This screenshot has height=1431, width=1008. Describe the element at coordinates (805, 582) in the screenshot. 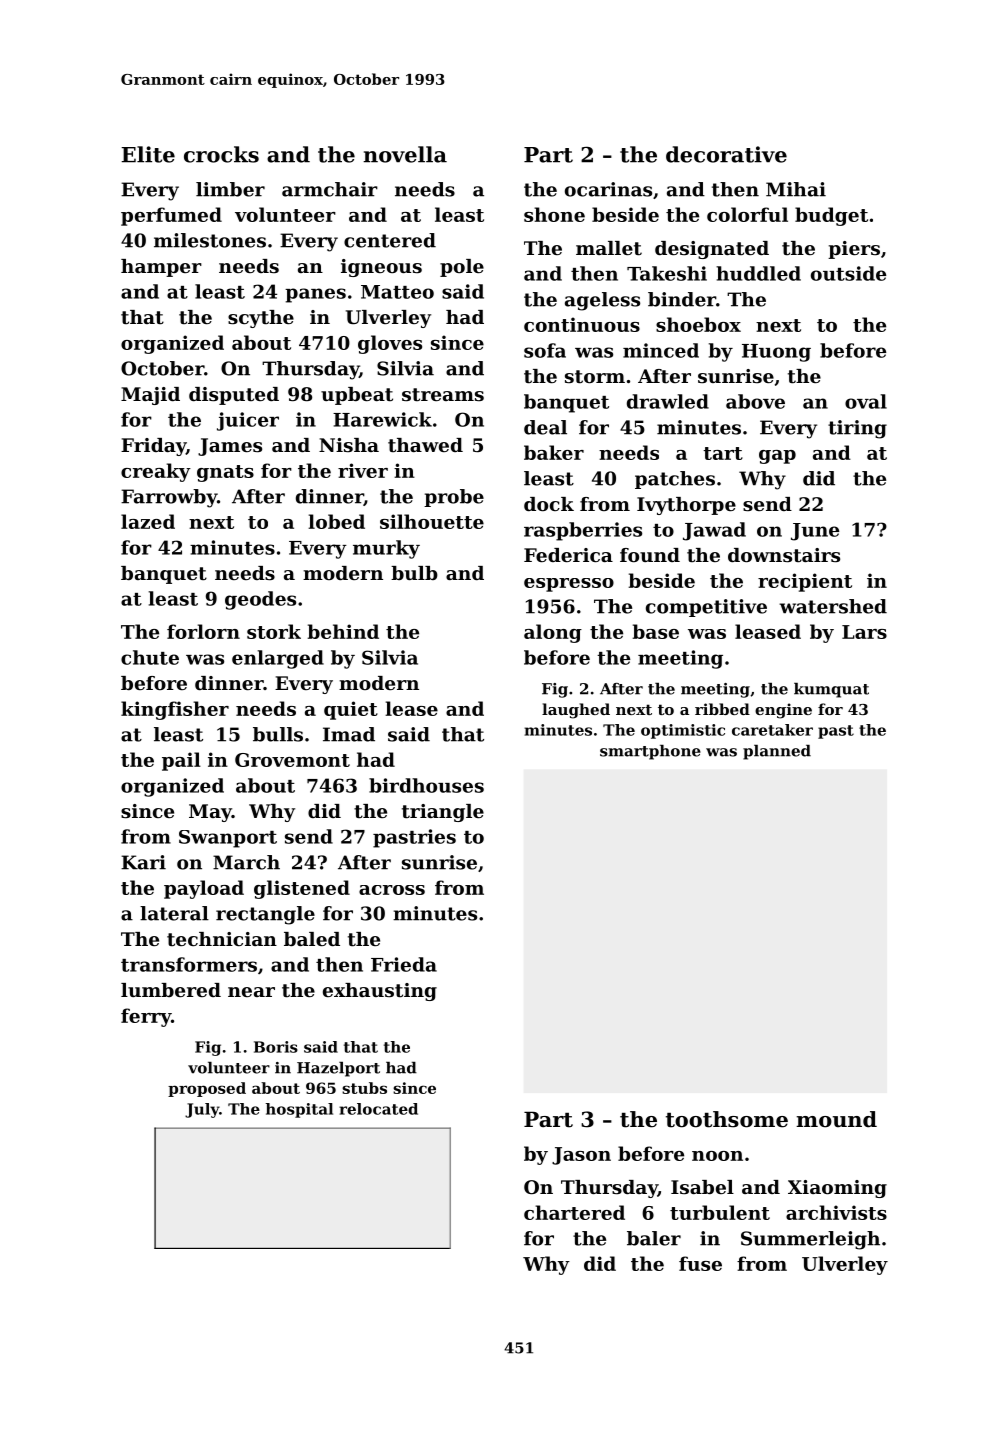

I see `recipient` at that location.
